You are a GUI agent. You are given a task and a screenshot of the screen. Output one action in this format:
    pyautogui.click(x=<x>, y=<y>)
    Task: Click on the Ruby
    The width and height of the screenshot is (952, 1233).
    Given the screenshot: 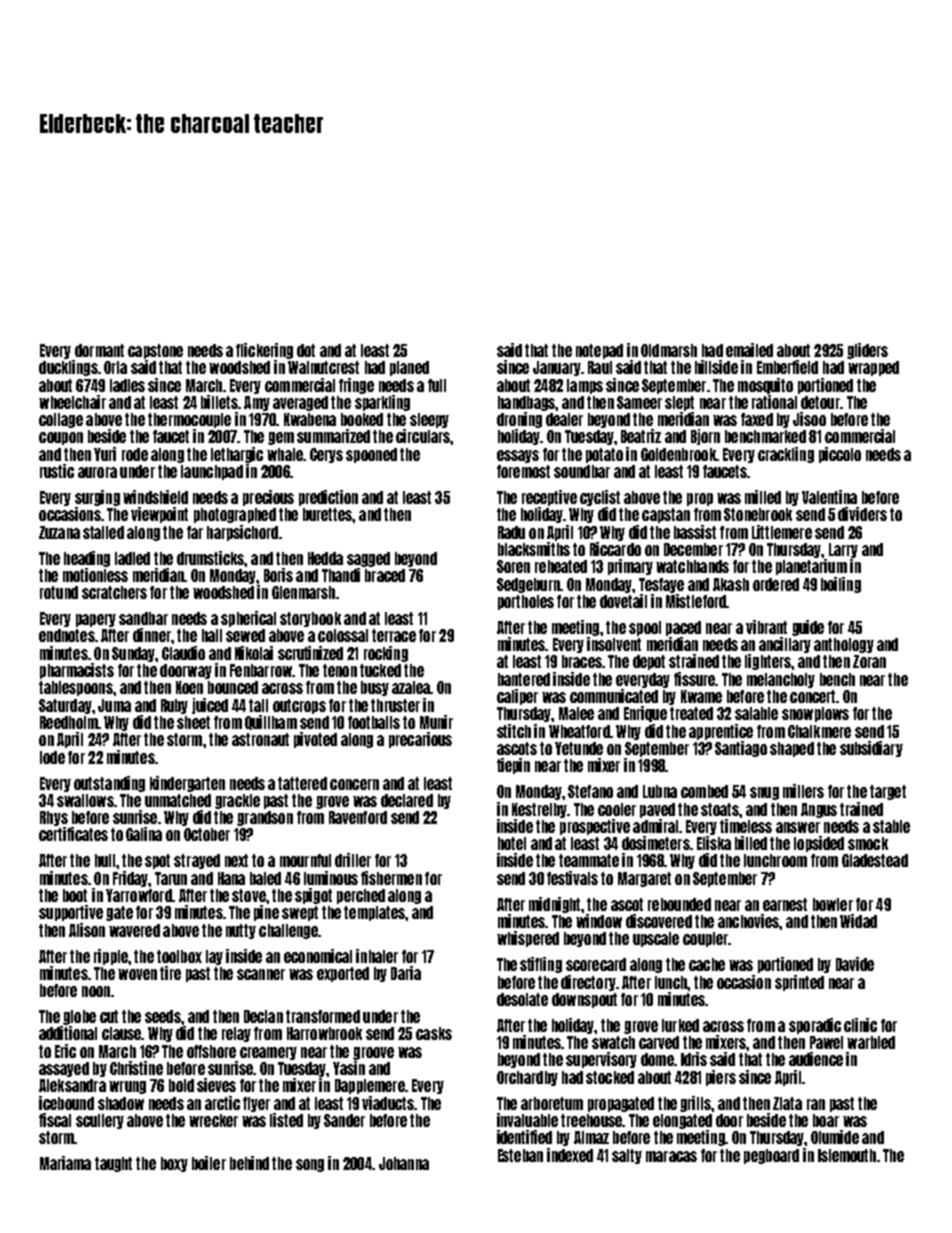 What is the action you would take?
    pyautogui.click(x=174, y=706)
